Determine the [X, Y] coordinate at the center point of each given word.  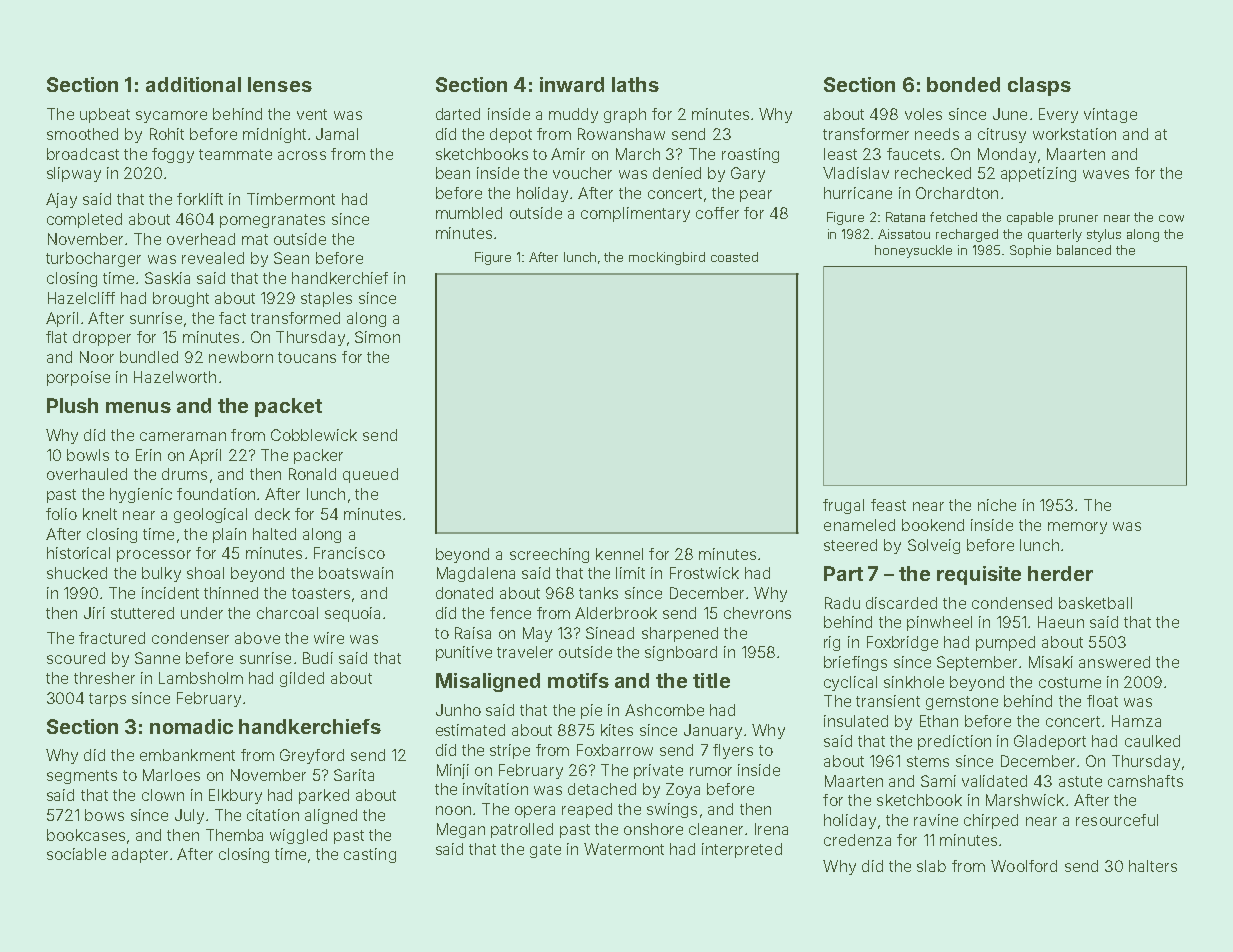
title [711, 680]
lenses [280, 84]
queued [370, 475]
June [1010, 114]
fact [232, 318]
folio [61, 514]
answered [1114, 662]
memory [1077, 528]
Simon [377, 337]
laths [635, 84]
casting [370, 855]
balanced [1084, 250]
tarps [107, 700]
